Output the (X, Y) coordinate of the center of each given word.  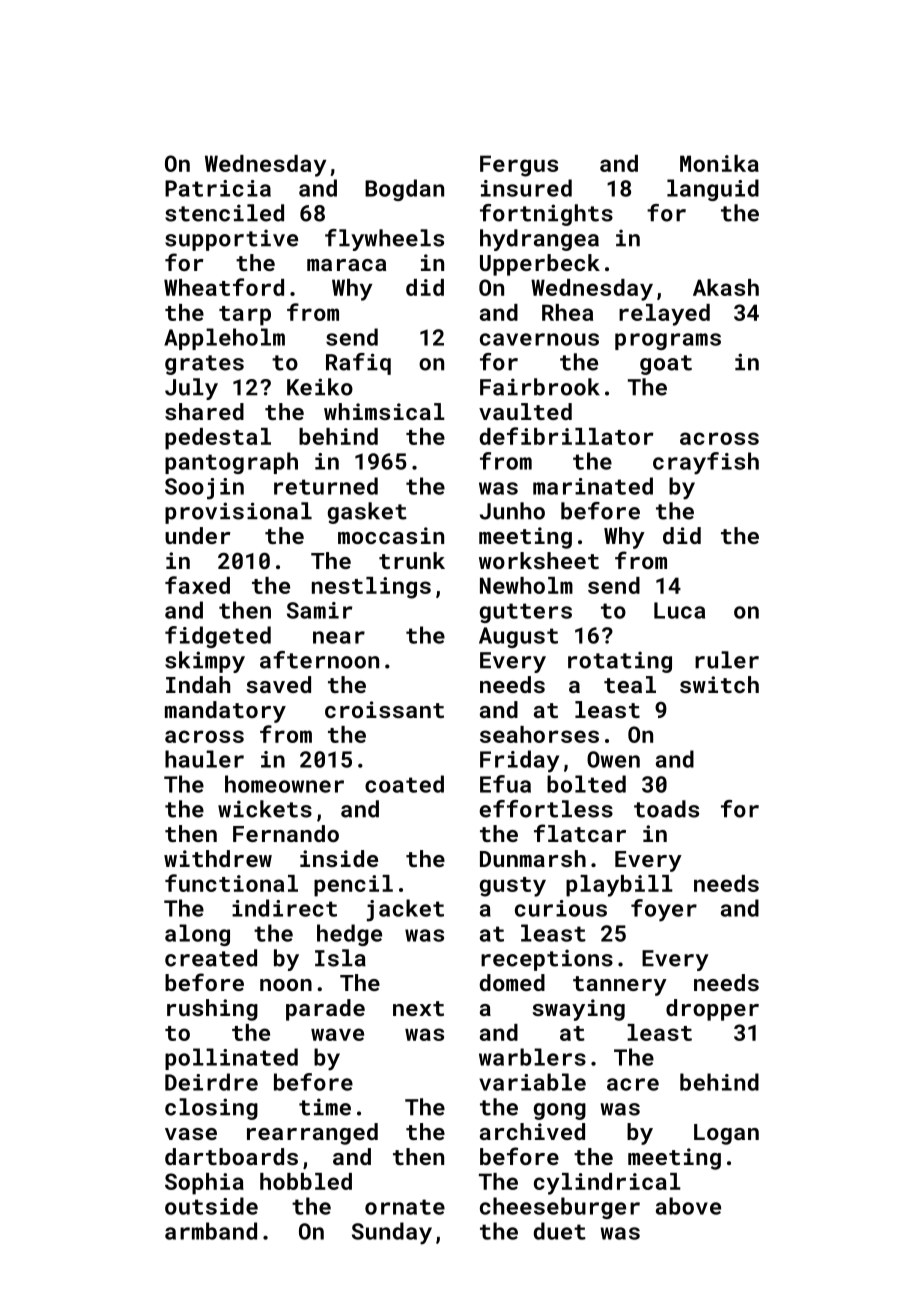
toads (666, 809)
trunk (412, 560)
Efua (505, 784)
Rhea (567, 312)
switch (719, 684)
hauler (204, 759)
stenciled (224, 213)
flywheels (384, 240)
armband (211, 1231)
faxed (197, 585)
